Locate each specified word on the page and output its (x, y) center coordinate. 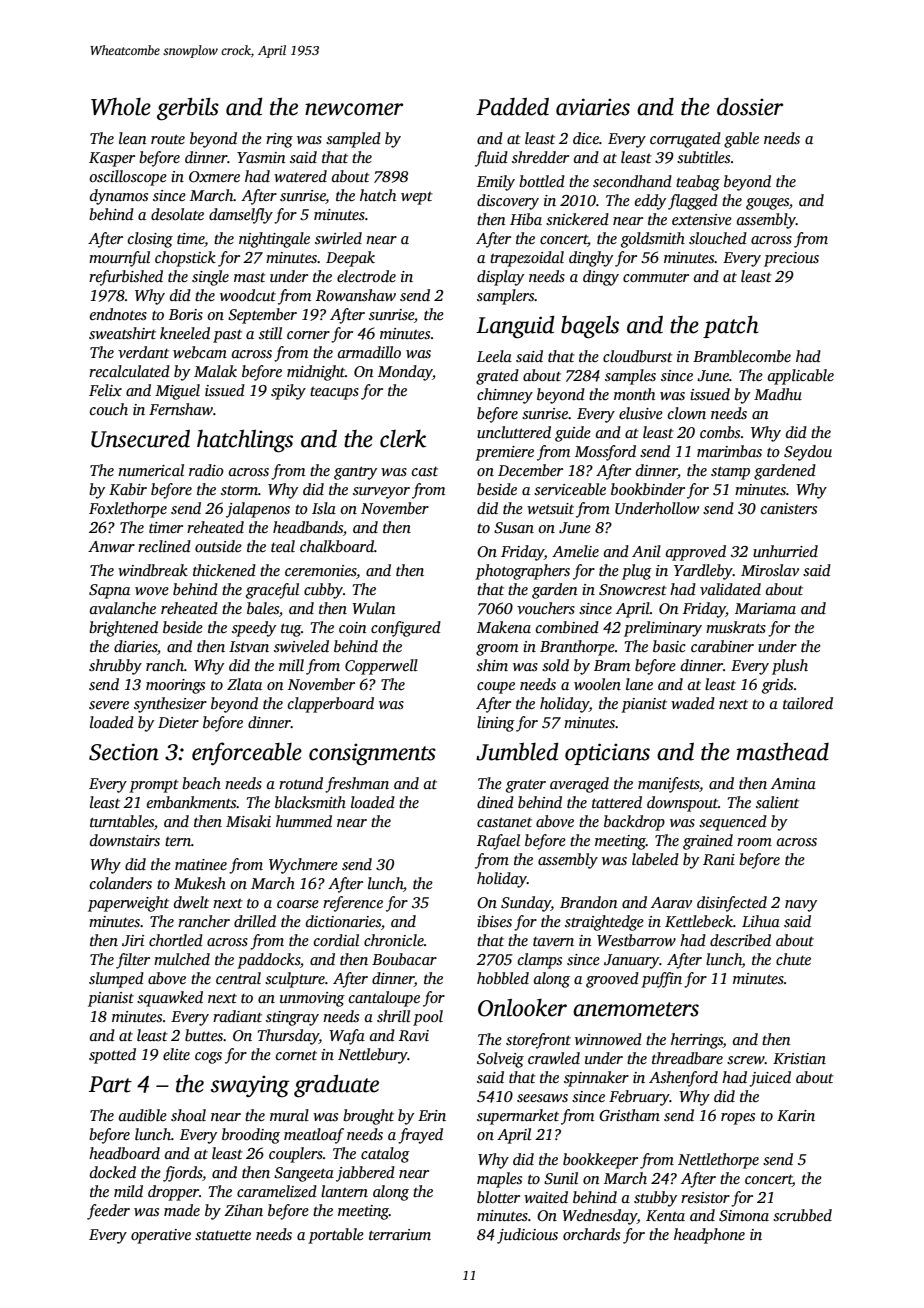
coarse (298, 904)
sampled (353, 140)
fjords (182, 1174)
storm (239, 490)
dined (495, 802)
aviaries (593, 107)
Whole (121, 107)
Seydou (808, 453)
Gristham (629, 1115)
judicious (527, 1236)
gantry (355, 473)
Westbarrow (636, 940)
